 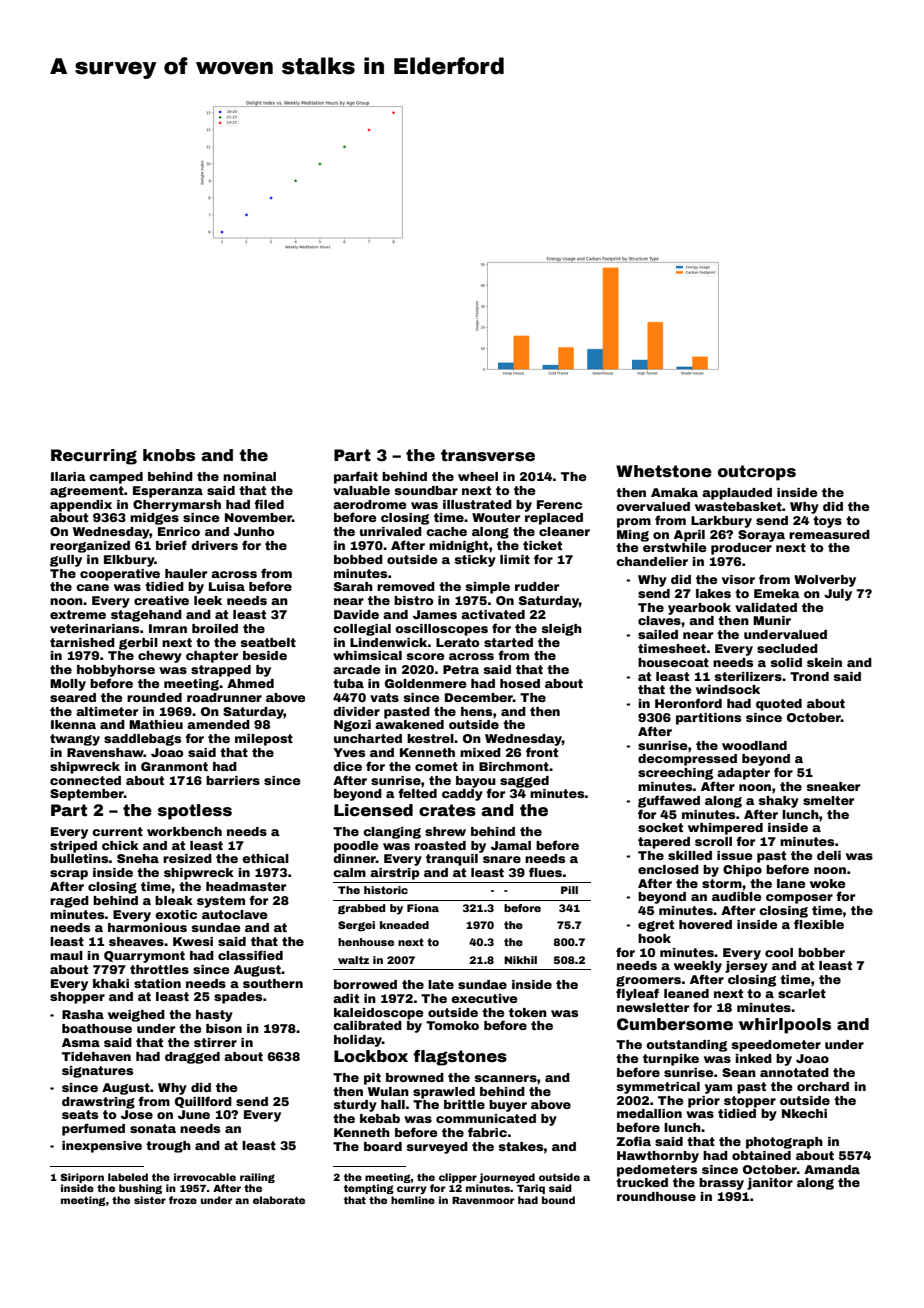 What do you see at coordinates (827, 522) in the screenshot?
I see `toys` at bounding box center [827, 522].
